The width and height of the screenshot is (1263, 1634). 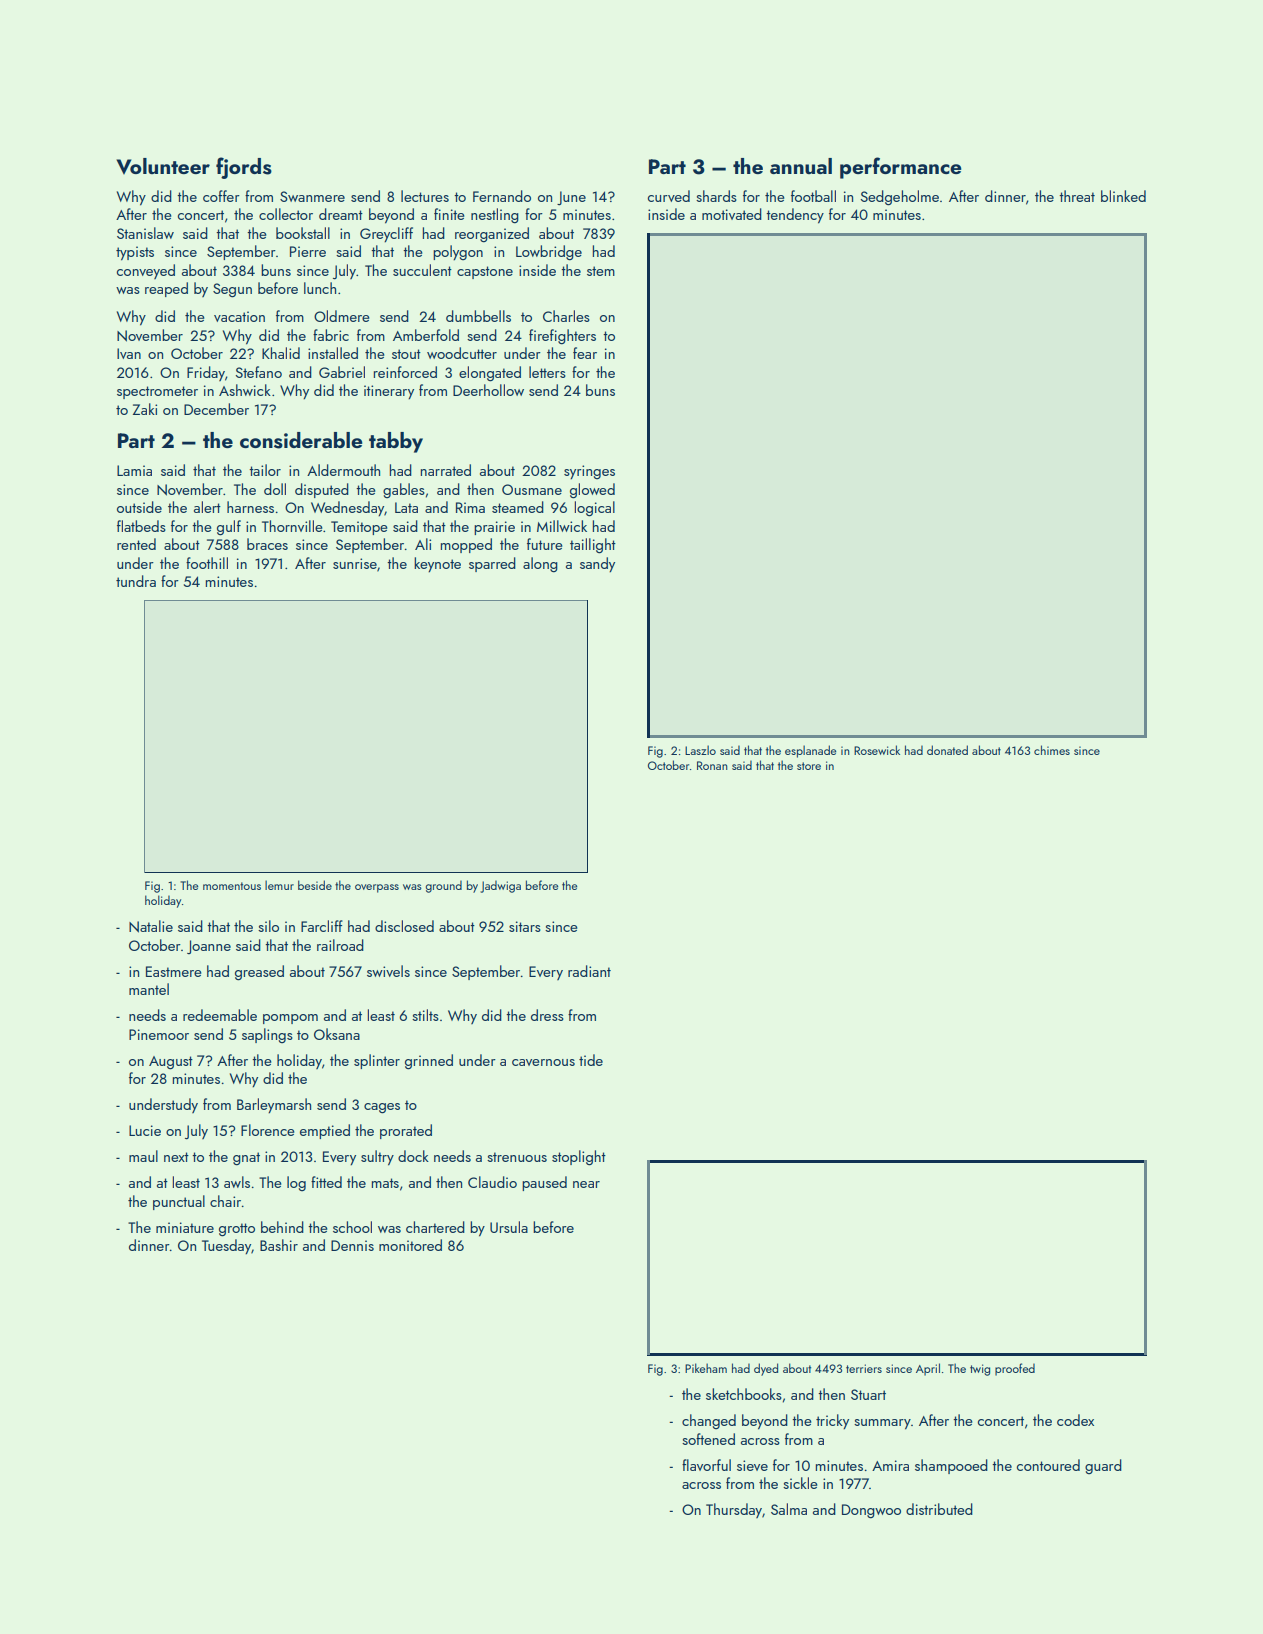 I want to click on chimes, so click(x=1052, y=750).
